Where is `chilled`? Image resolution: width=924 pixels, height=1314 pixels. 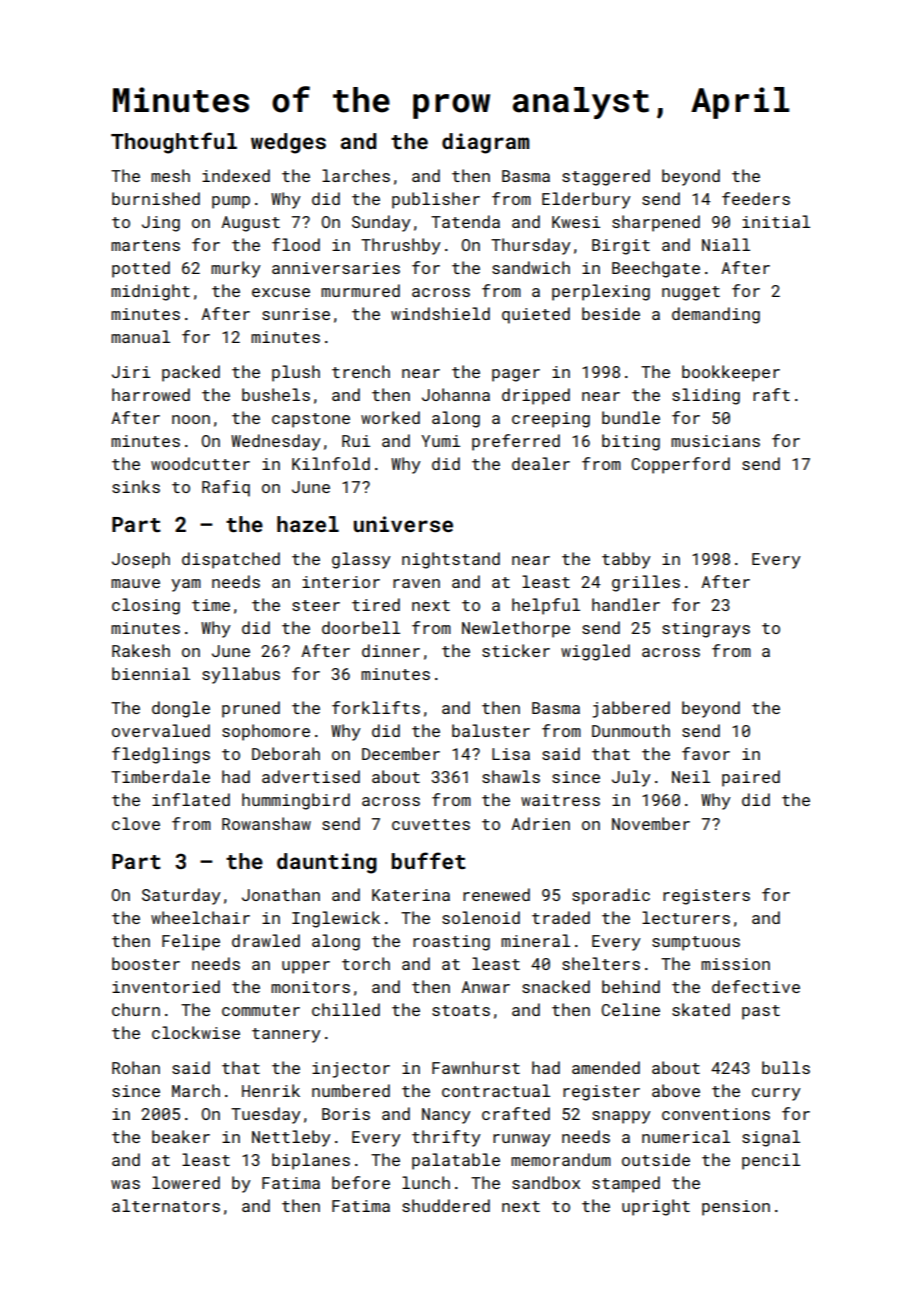
chilled is located at coordinates (346, 1009).
